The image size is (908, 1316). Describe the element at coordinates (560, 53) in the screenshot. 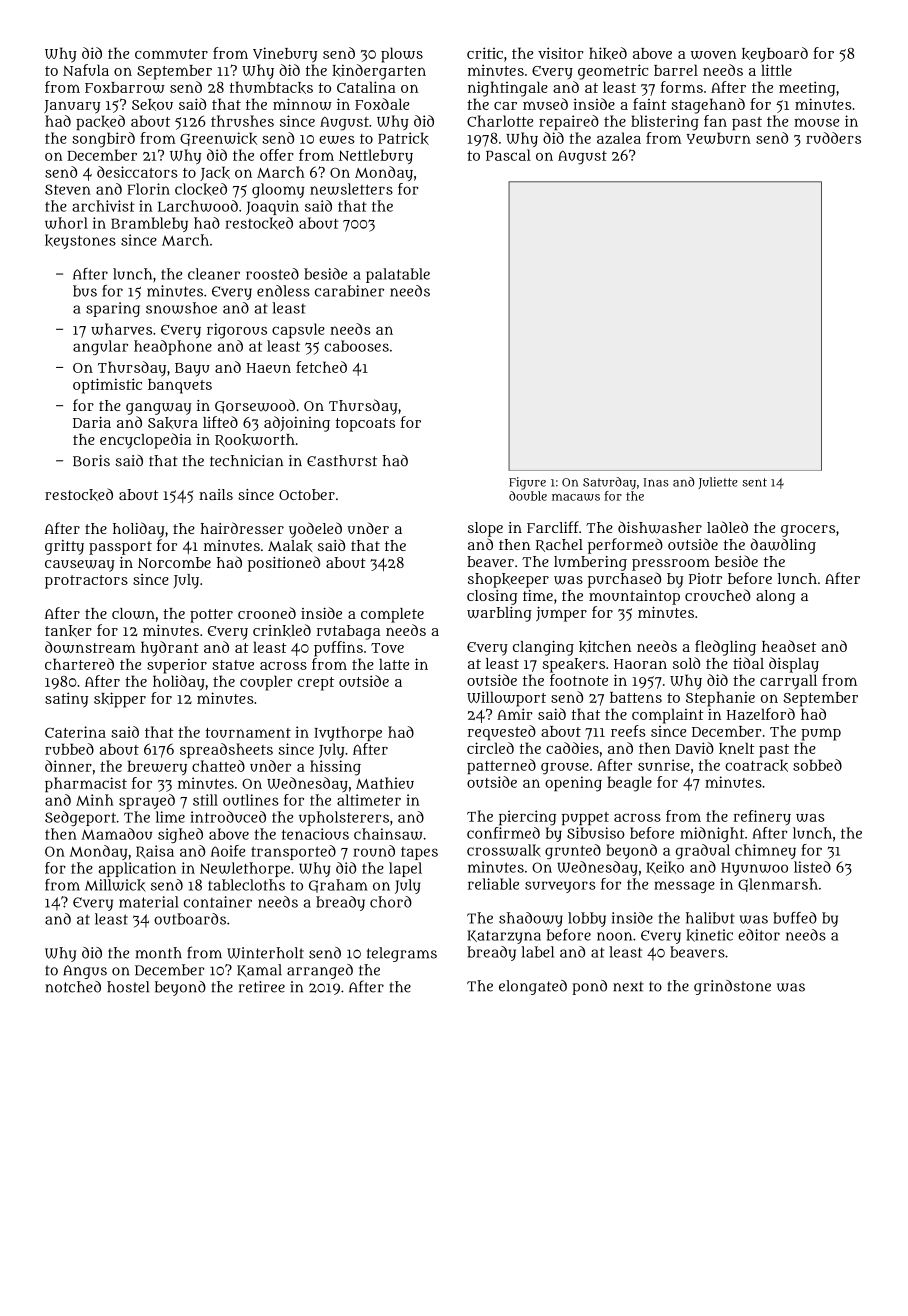

I see `visitor` at that location.
